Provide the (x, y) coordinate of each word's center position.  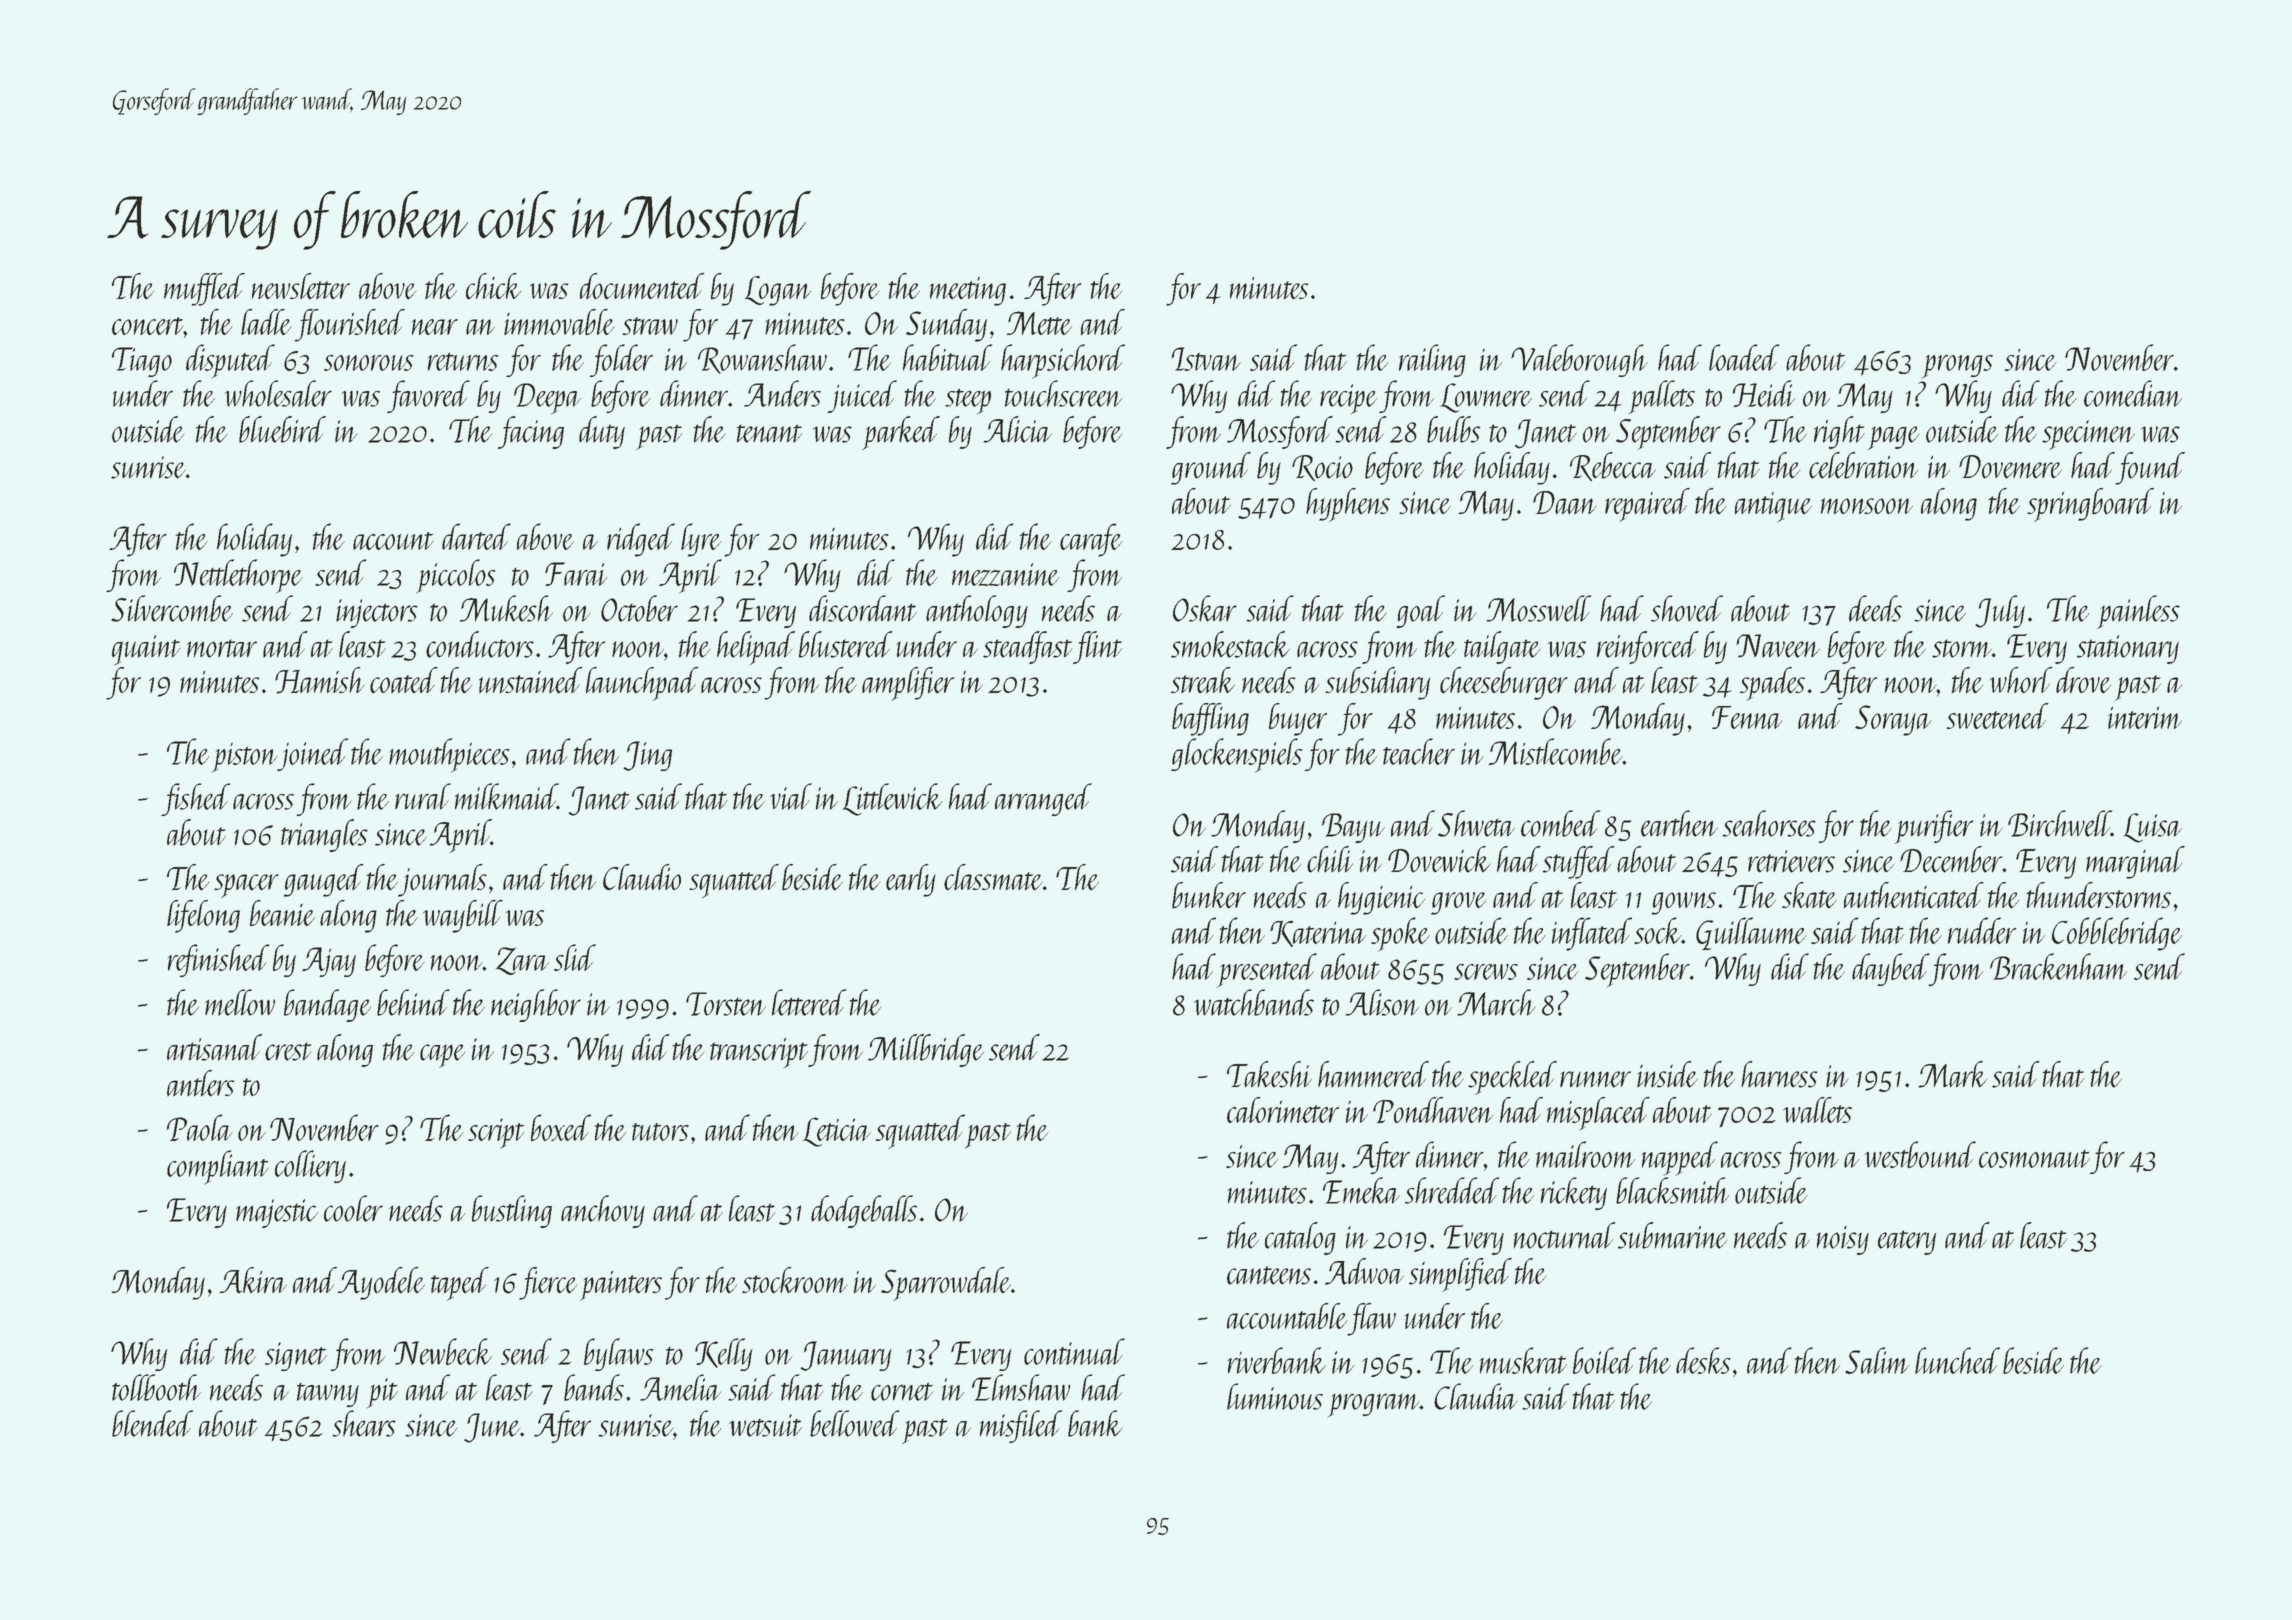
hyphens (1348, 505)
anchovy (603, 1211)
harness (1779, 1074)
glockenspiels (1236, 755)
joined (312, 754)
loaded (1744, 357)
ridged (641, 540)
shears (364, 1423)
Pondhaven (1433, 1110)
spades (1772, 684)
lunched (1957, 1360)
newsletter (301, 286)
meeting (968, 291)
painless (2138, 612)
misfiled (1020, 1426)
